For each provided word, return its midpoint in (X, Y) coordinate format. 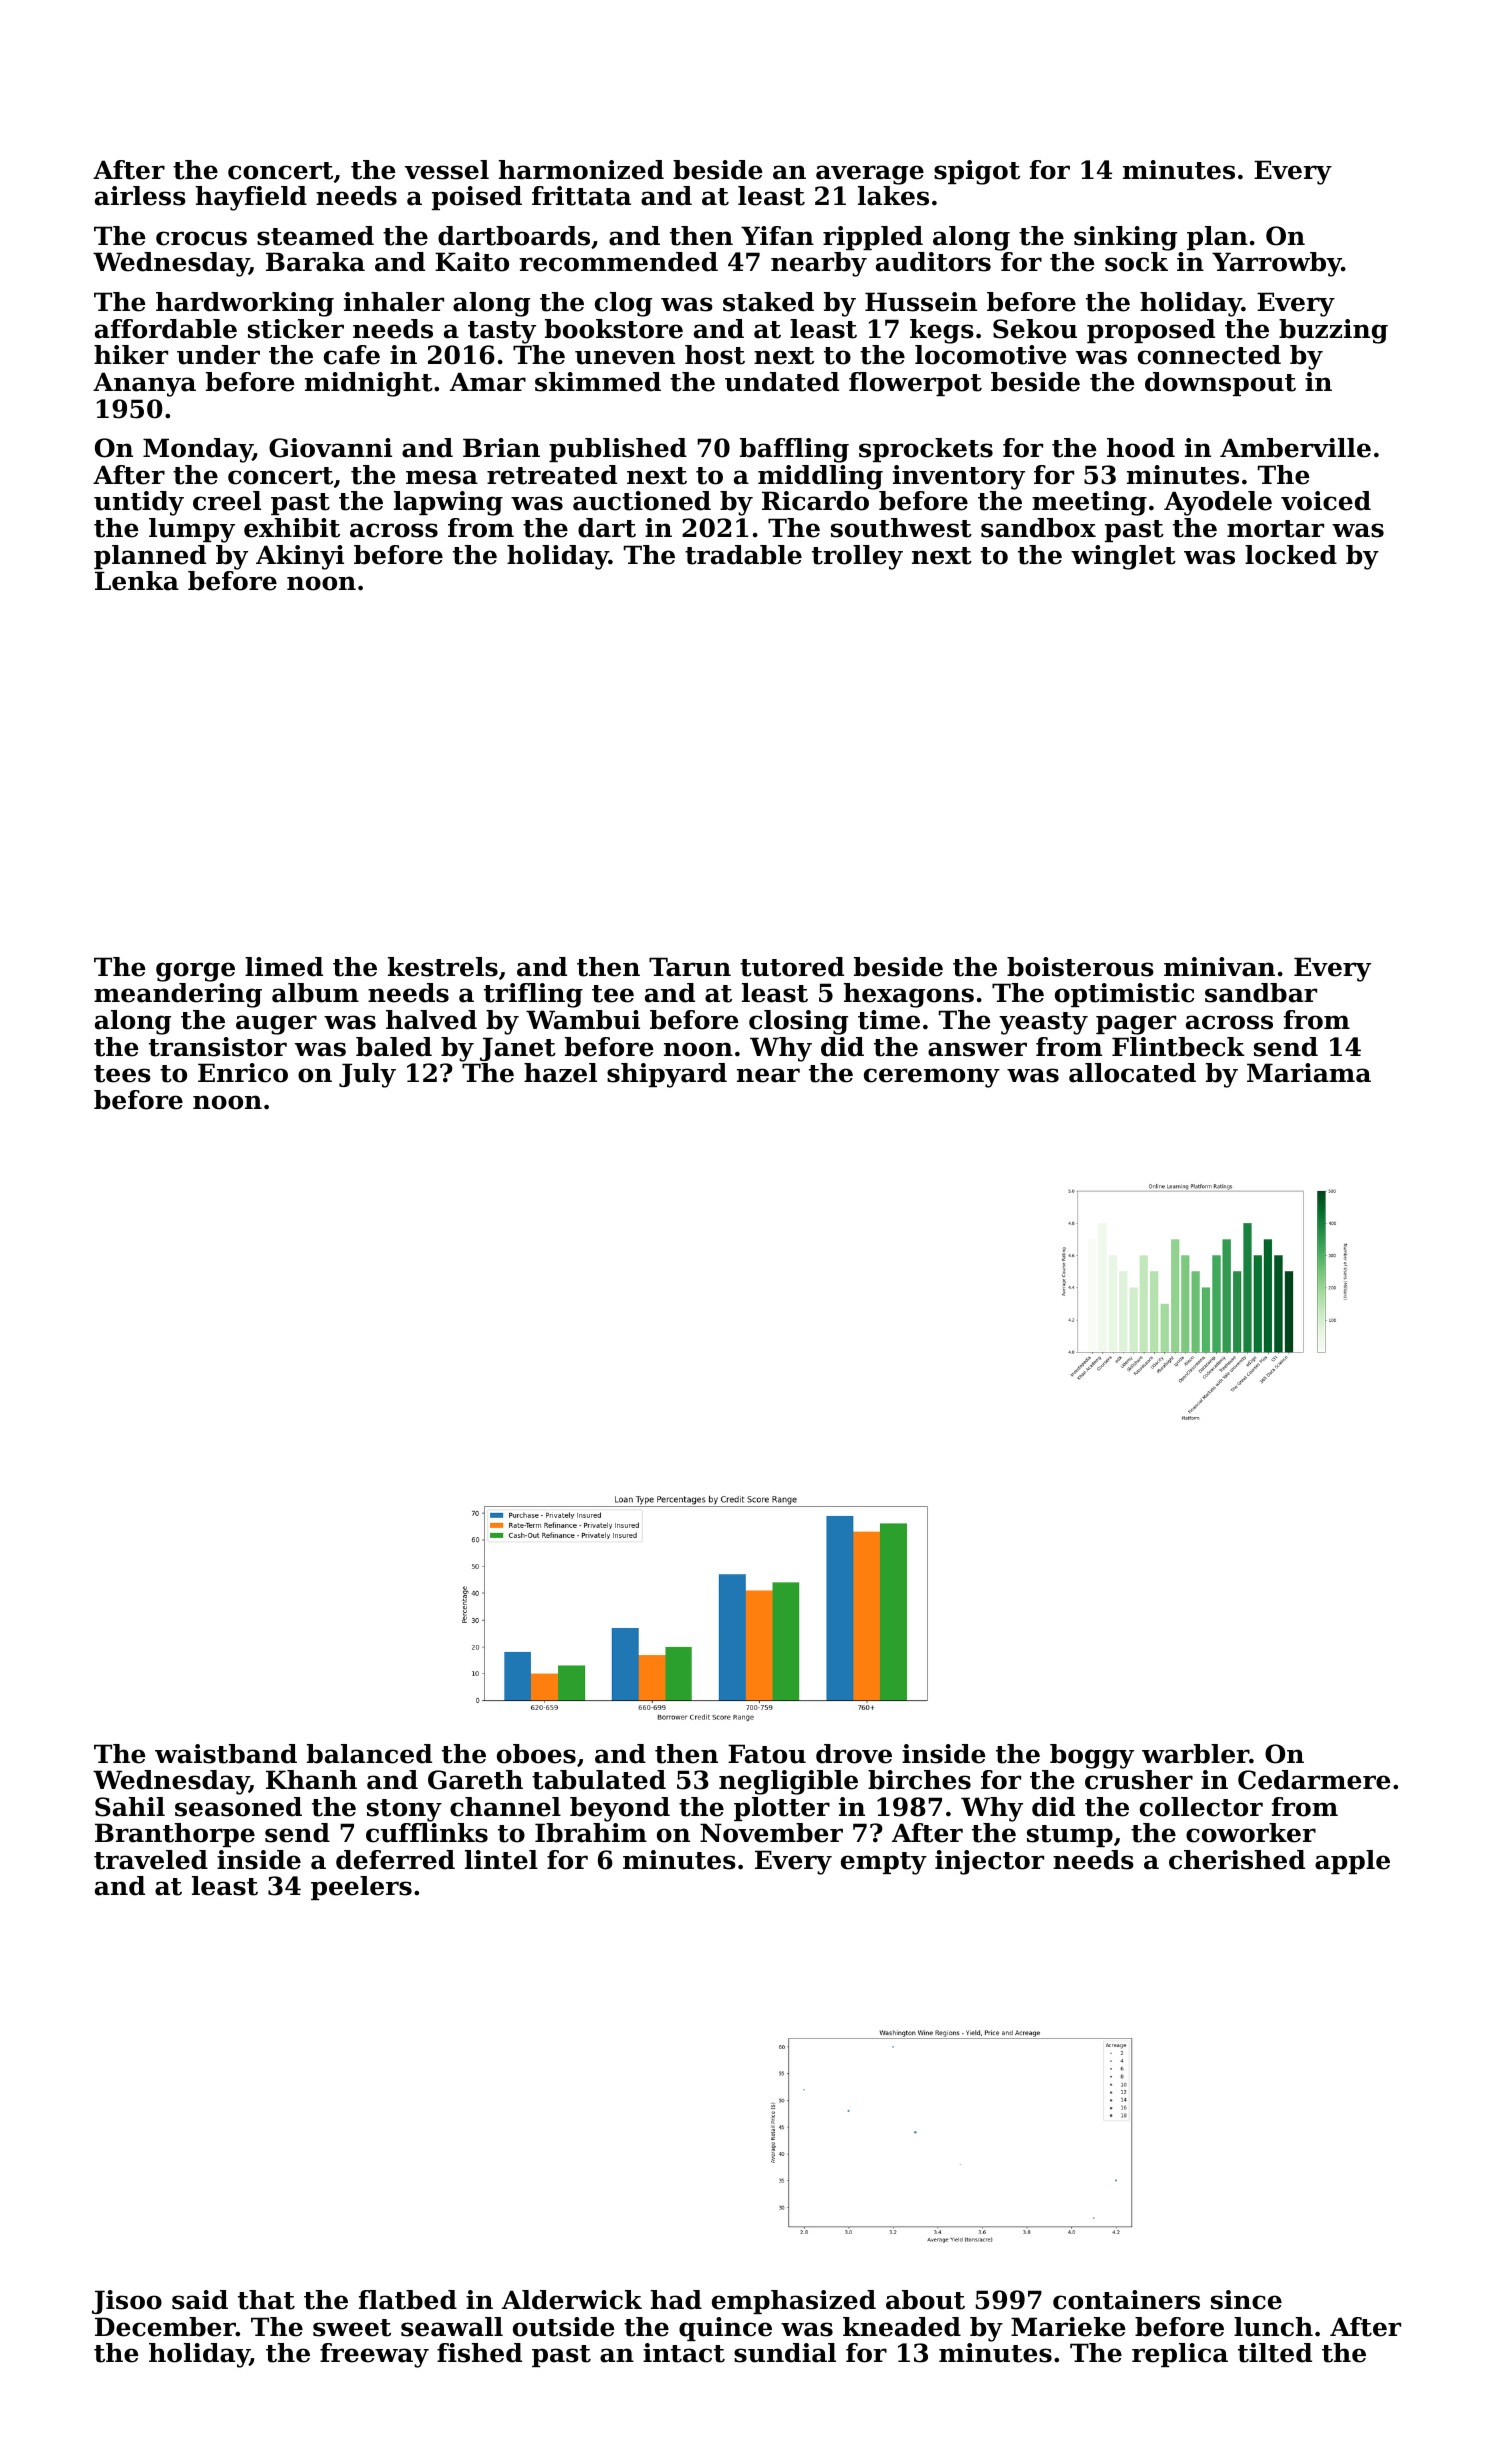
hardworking (245, 304)
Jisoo (127, 2302)
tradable (743, 555)
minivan (1219, 967)
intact (684, 2353)
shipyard (667, 1075)
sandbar (1261, 993)
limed (284, 967)
